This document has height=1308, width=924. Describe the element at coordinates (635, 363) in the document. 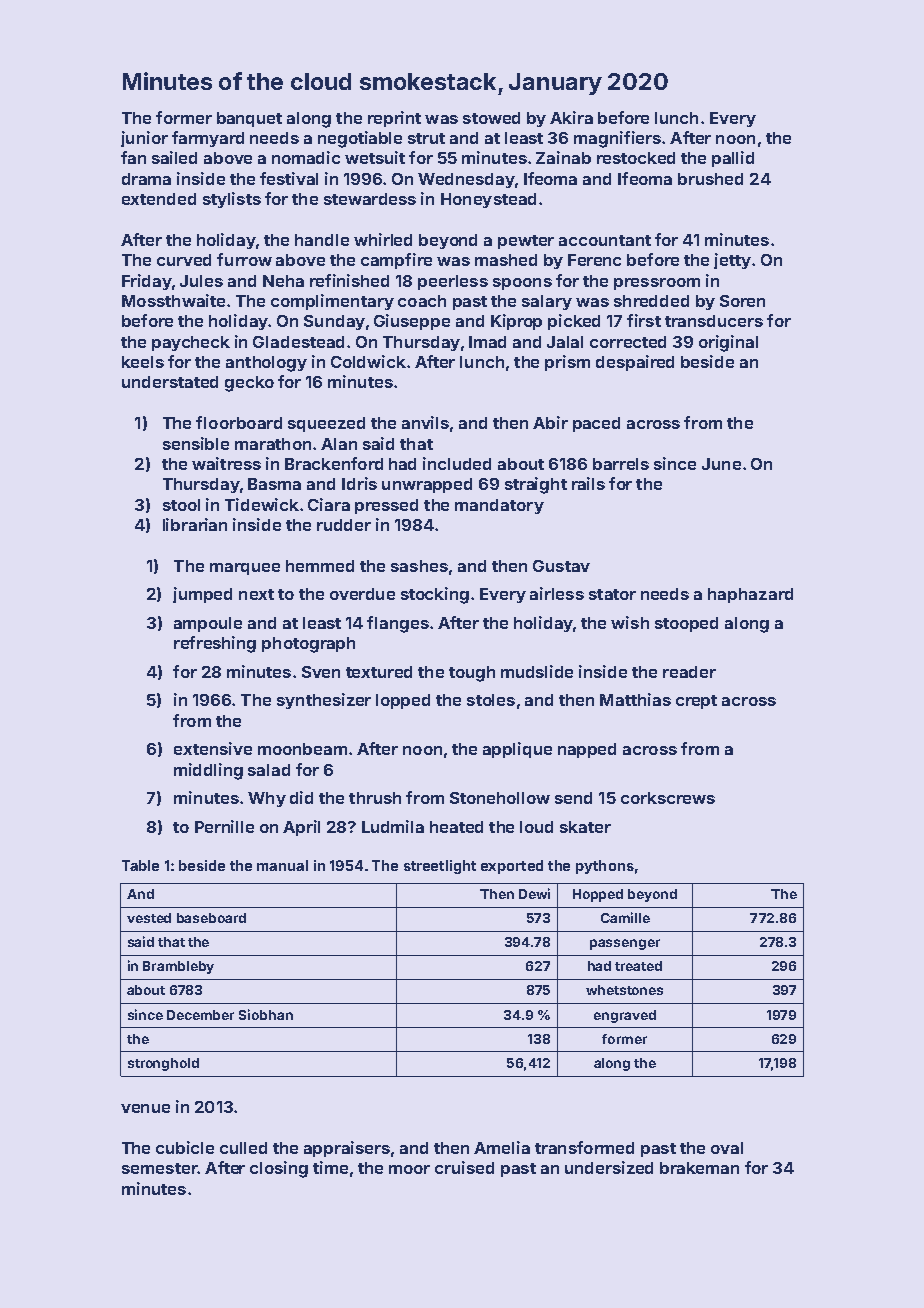

I see `despaired` at that location.
